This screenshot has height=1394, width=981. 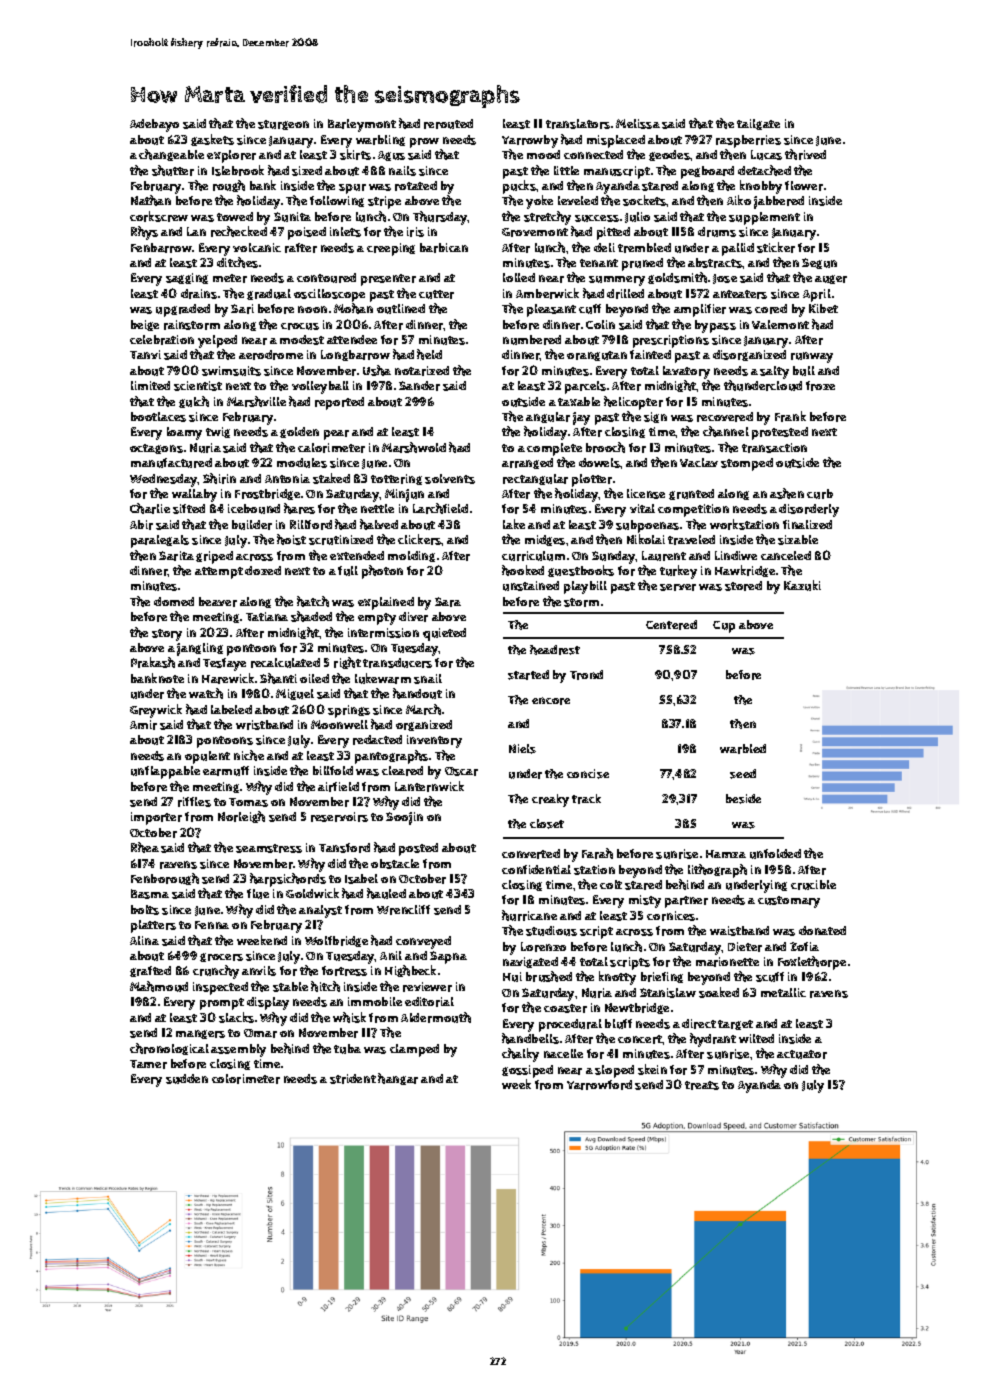 I want to click on sizable, so click(x=798, y=540).
